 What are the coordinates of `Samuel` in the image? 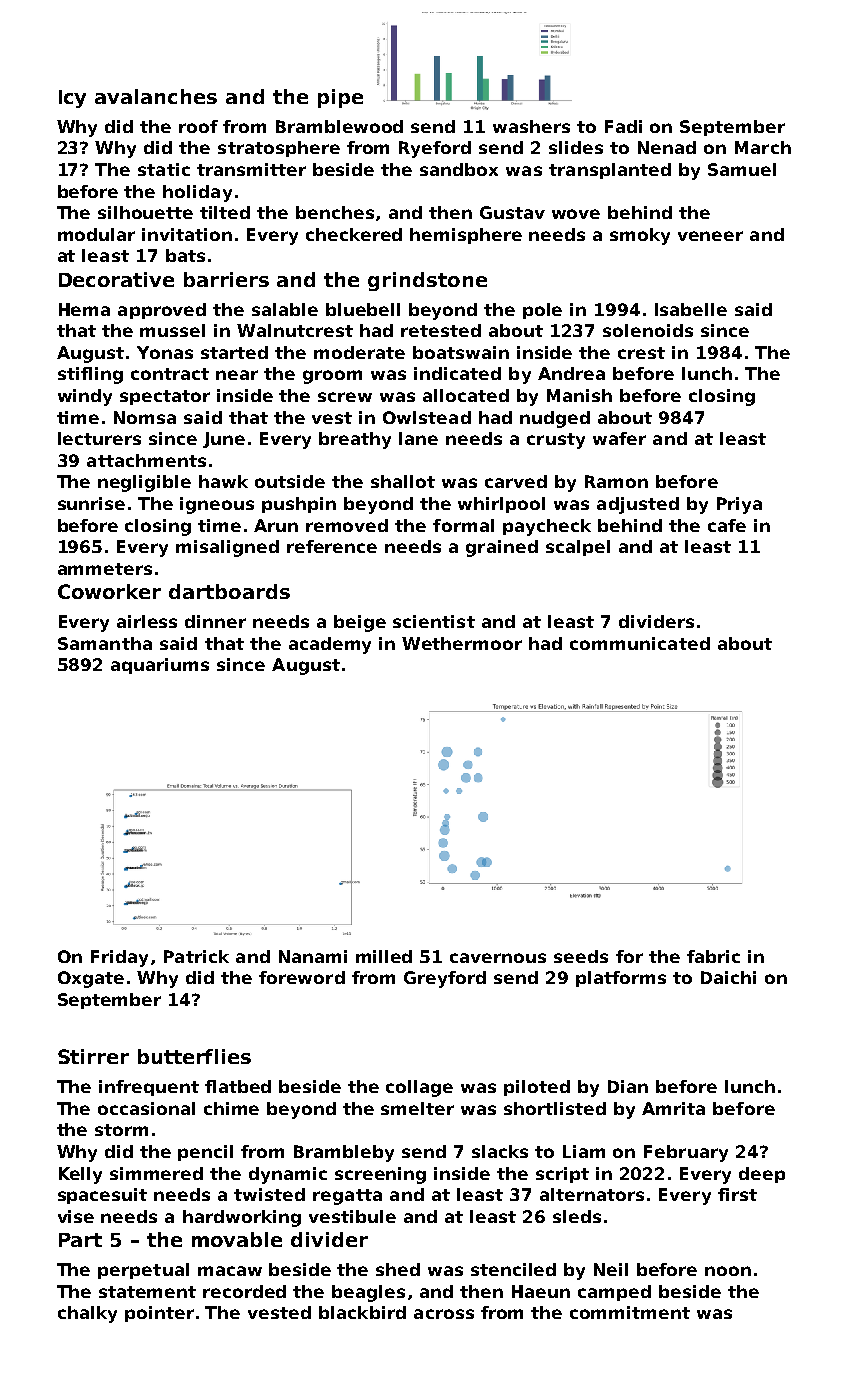 It's located at (742, 169).
